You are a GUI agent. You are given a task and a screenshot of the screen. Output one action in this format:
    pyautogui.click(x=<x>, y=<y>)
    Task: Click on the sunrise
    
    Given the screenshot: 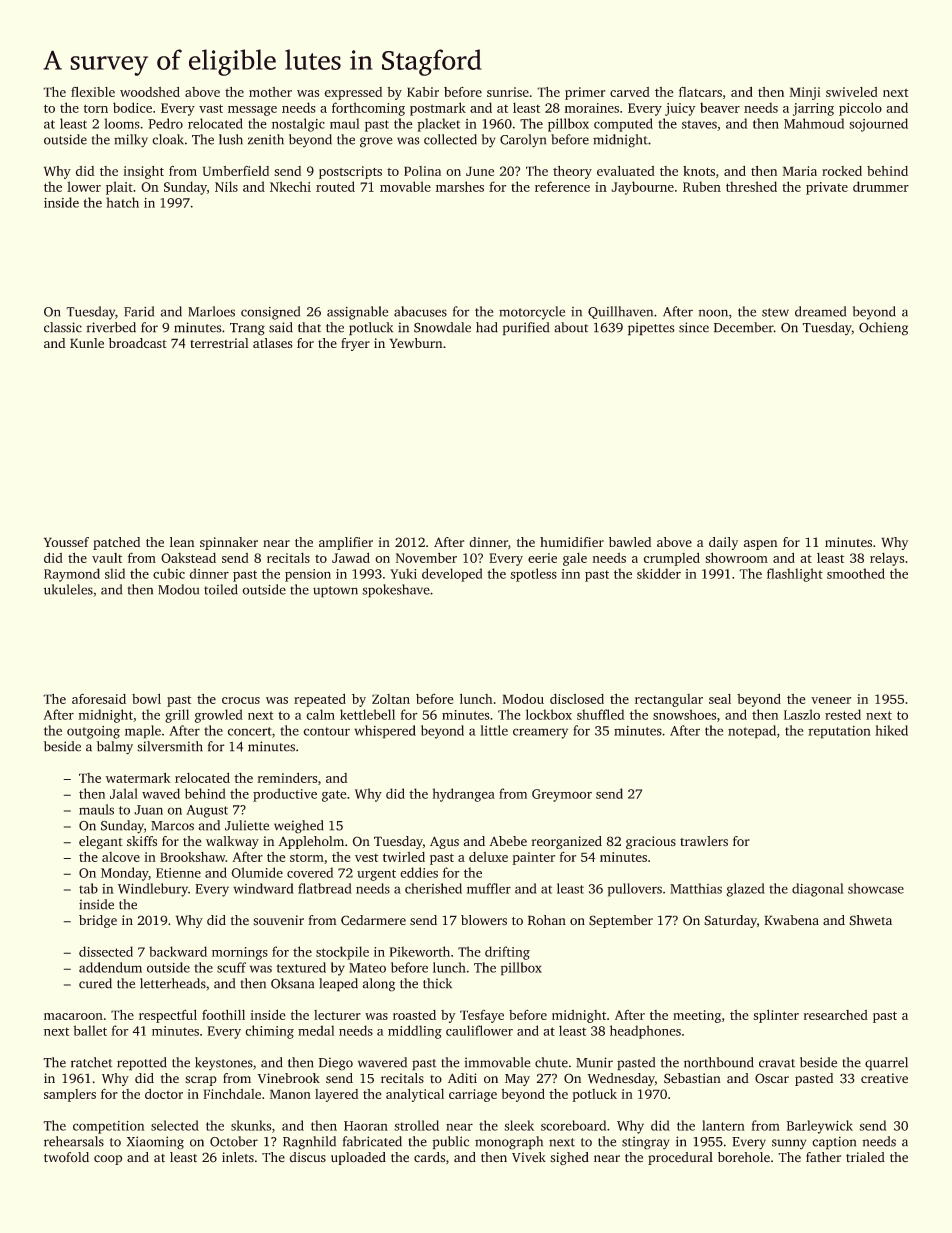 What is the action you would take?
    pyautogui.click(x=508, y=92)
